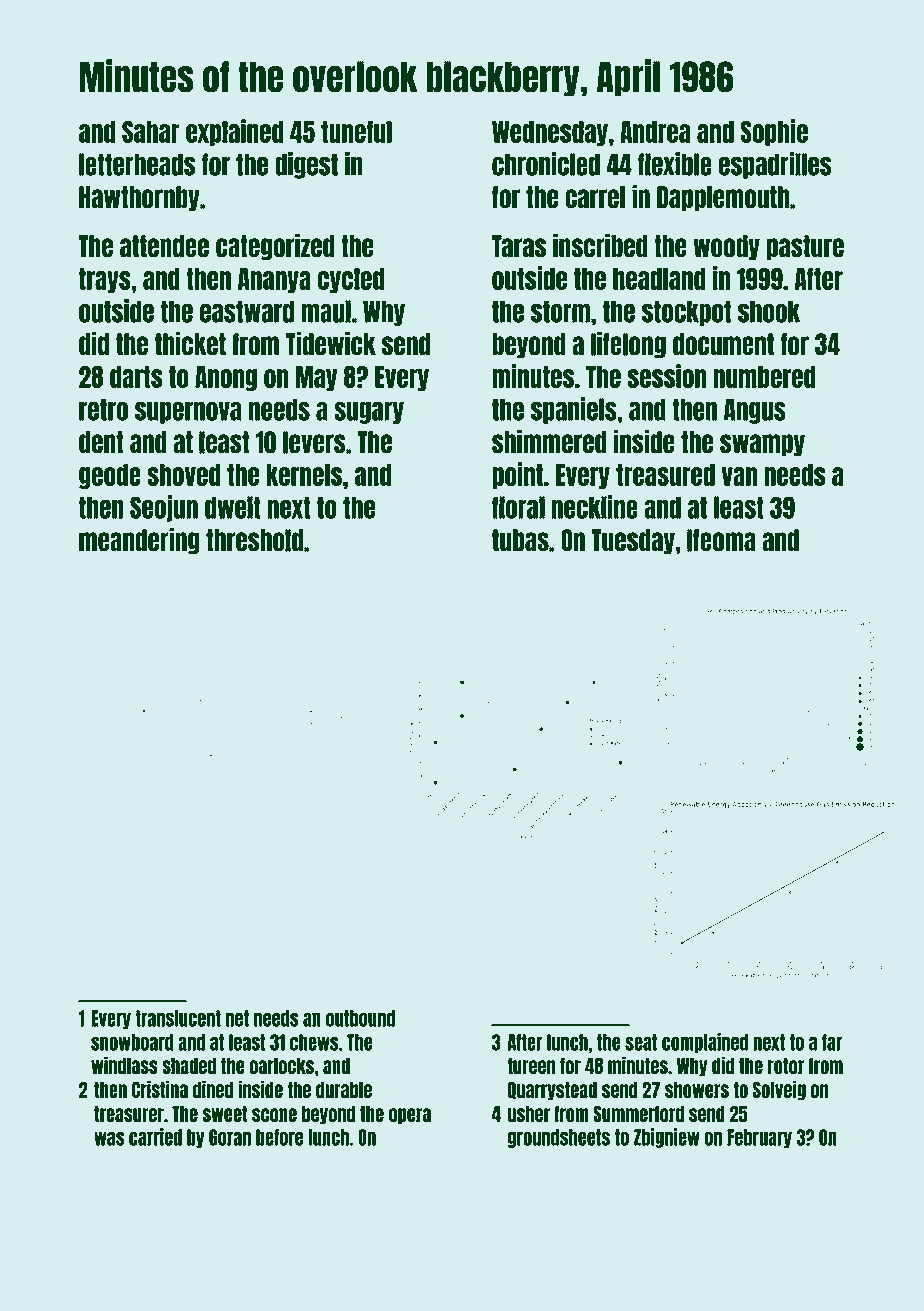  I want to click on espadrilles, so click(775, 165).
